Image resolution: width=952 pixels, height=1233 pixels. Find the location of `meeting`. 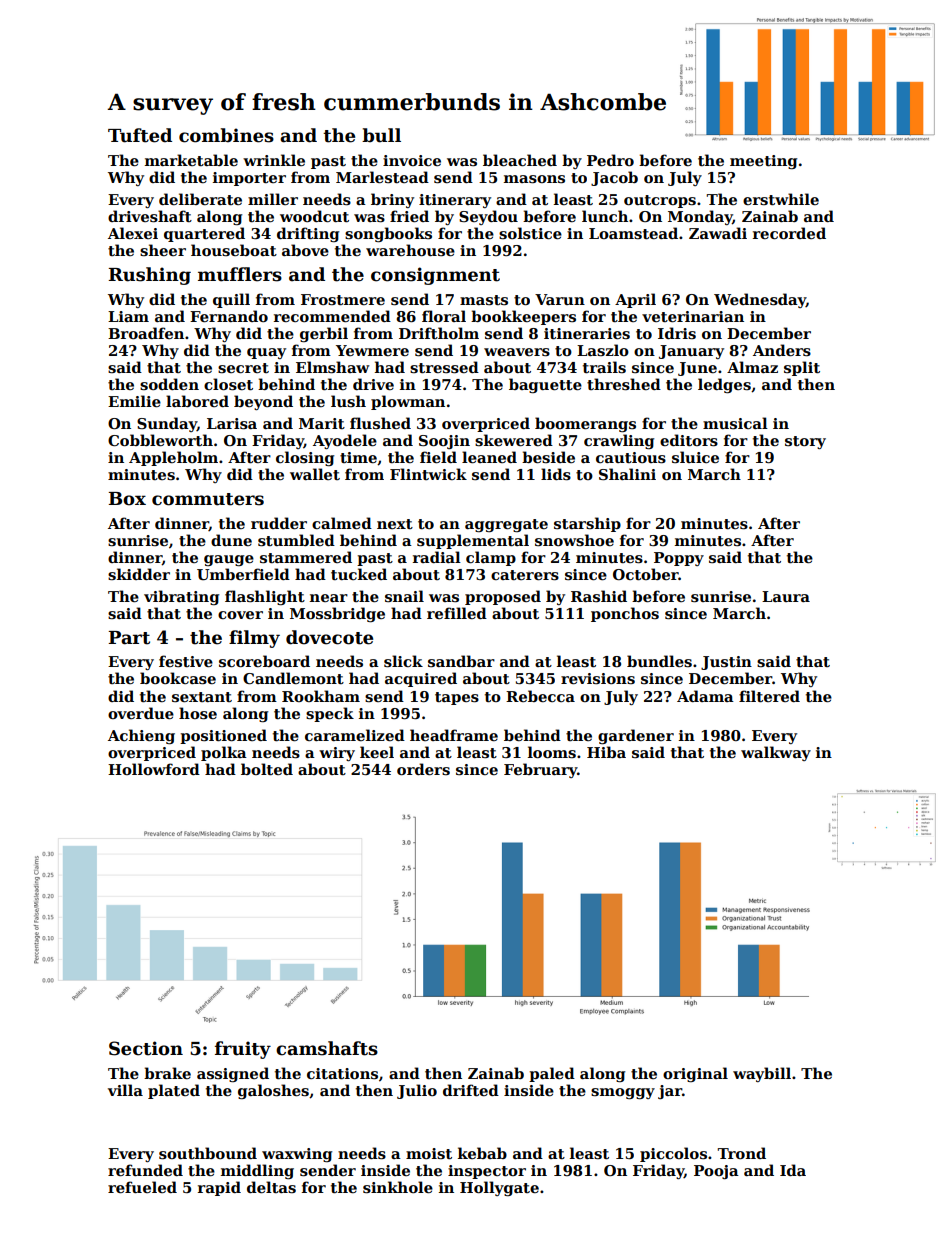

meeting is located at coordinates (763, 162).
